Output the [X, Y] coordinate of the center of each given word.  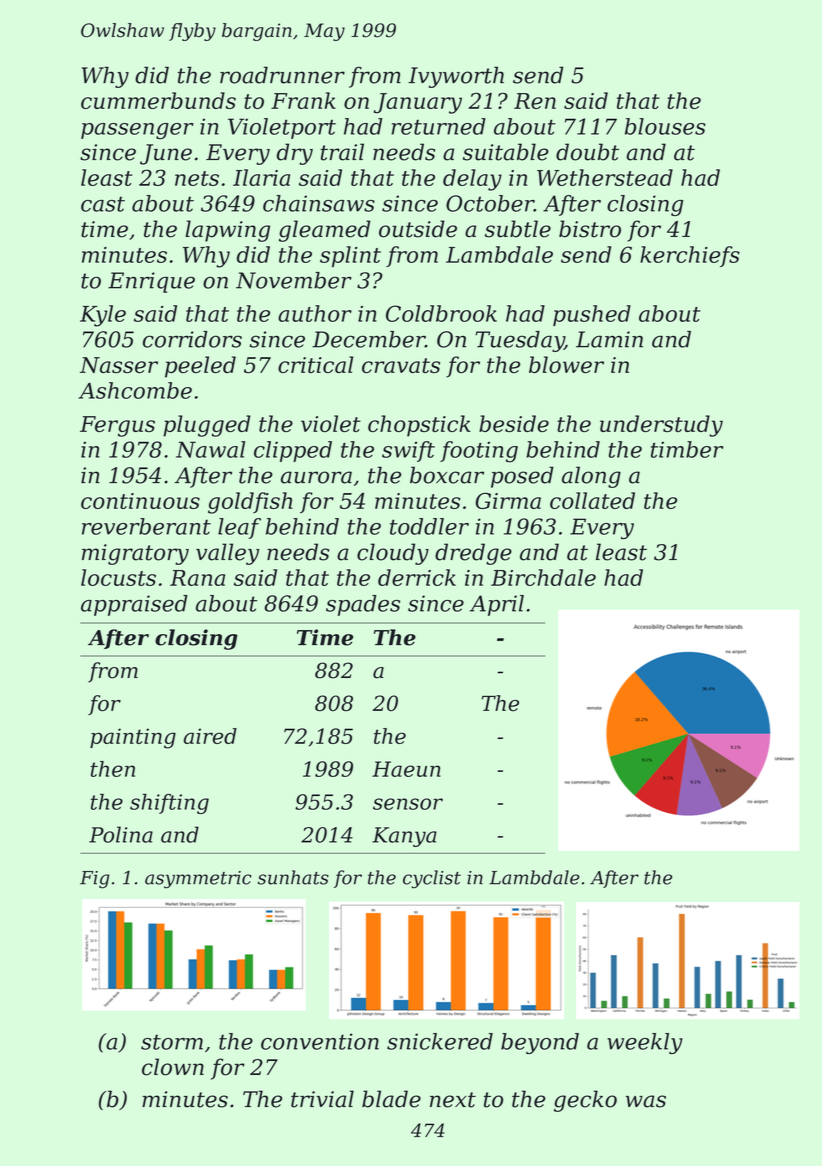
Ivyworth [456, 77]
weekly [645, 1043]
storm [172, 1042]
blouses [665, 126]
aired [210, 736]
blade [391, 1099]
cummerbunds [158, 100]
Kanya [404, 837]
